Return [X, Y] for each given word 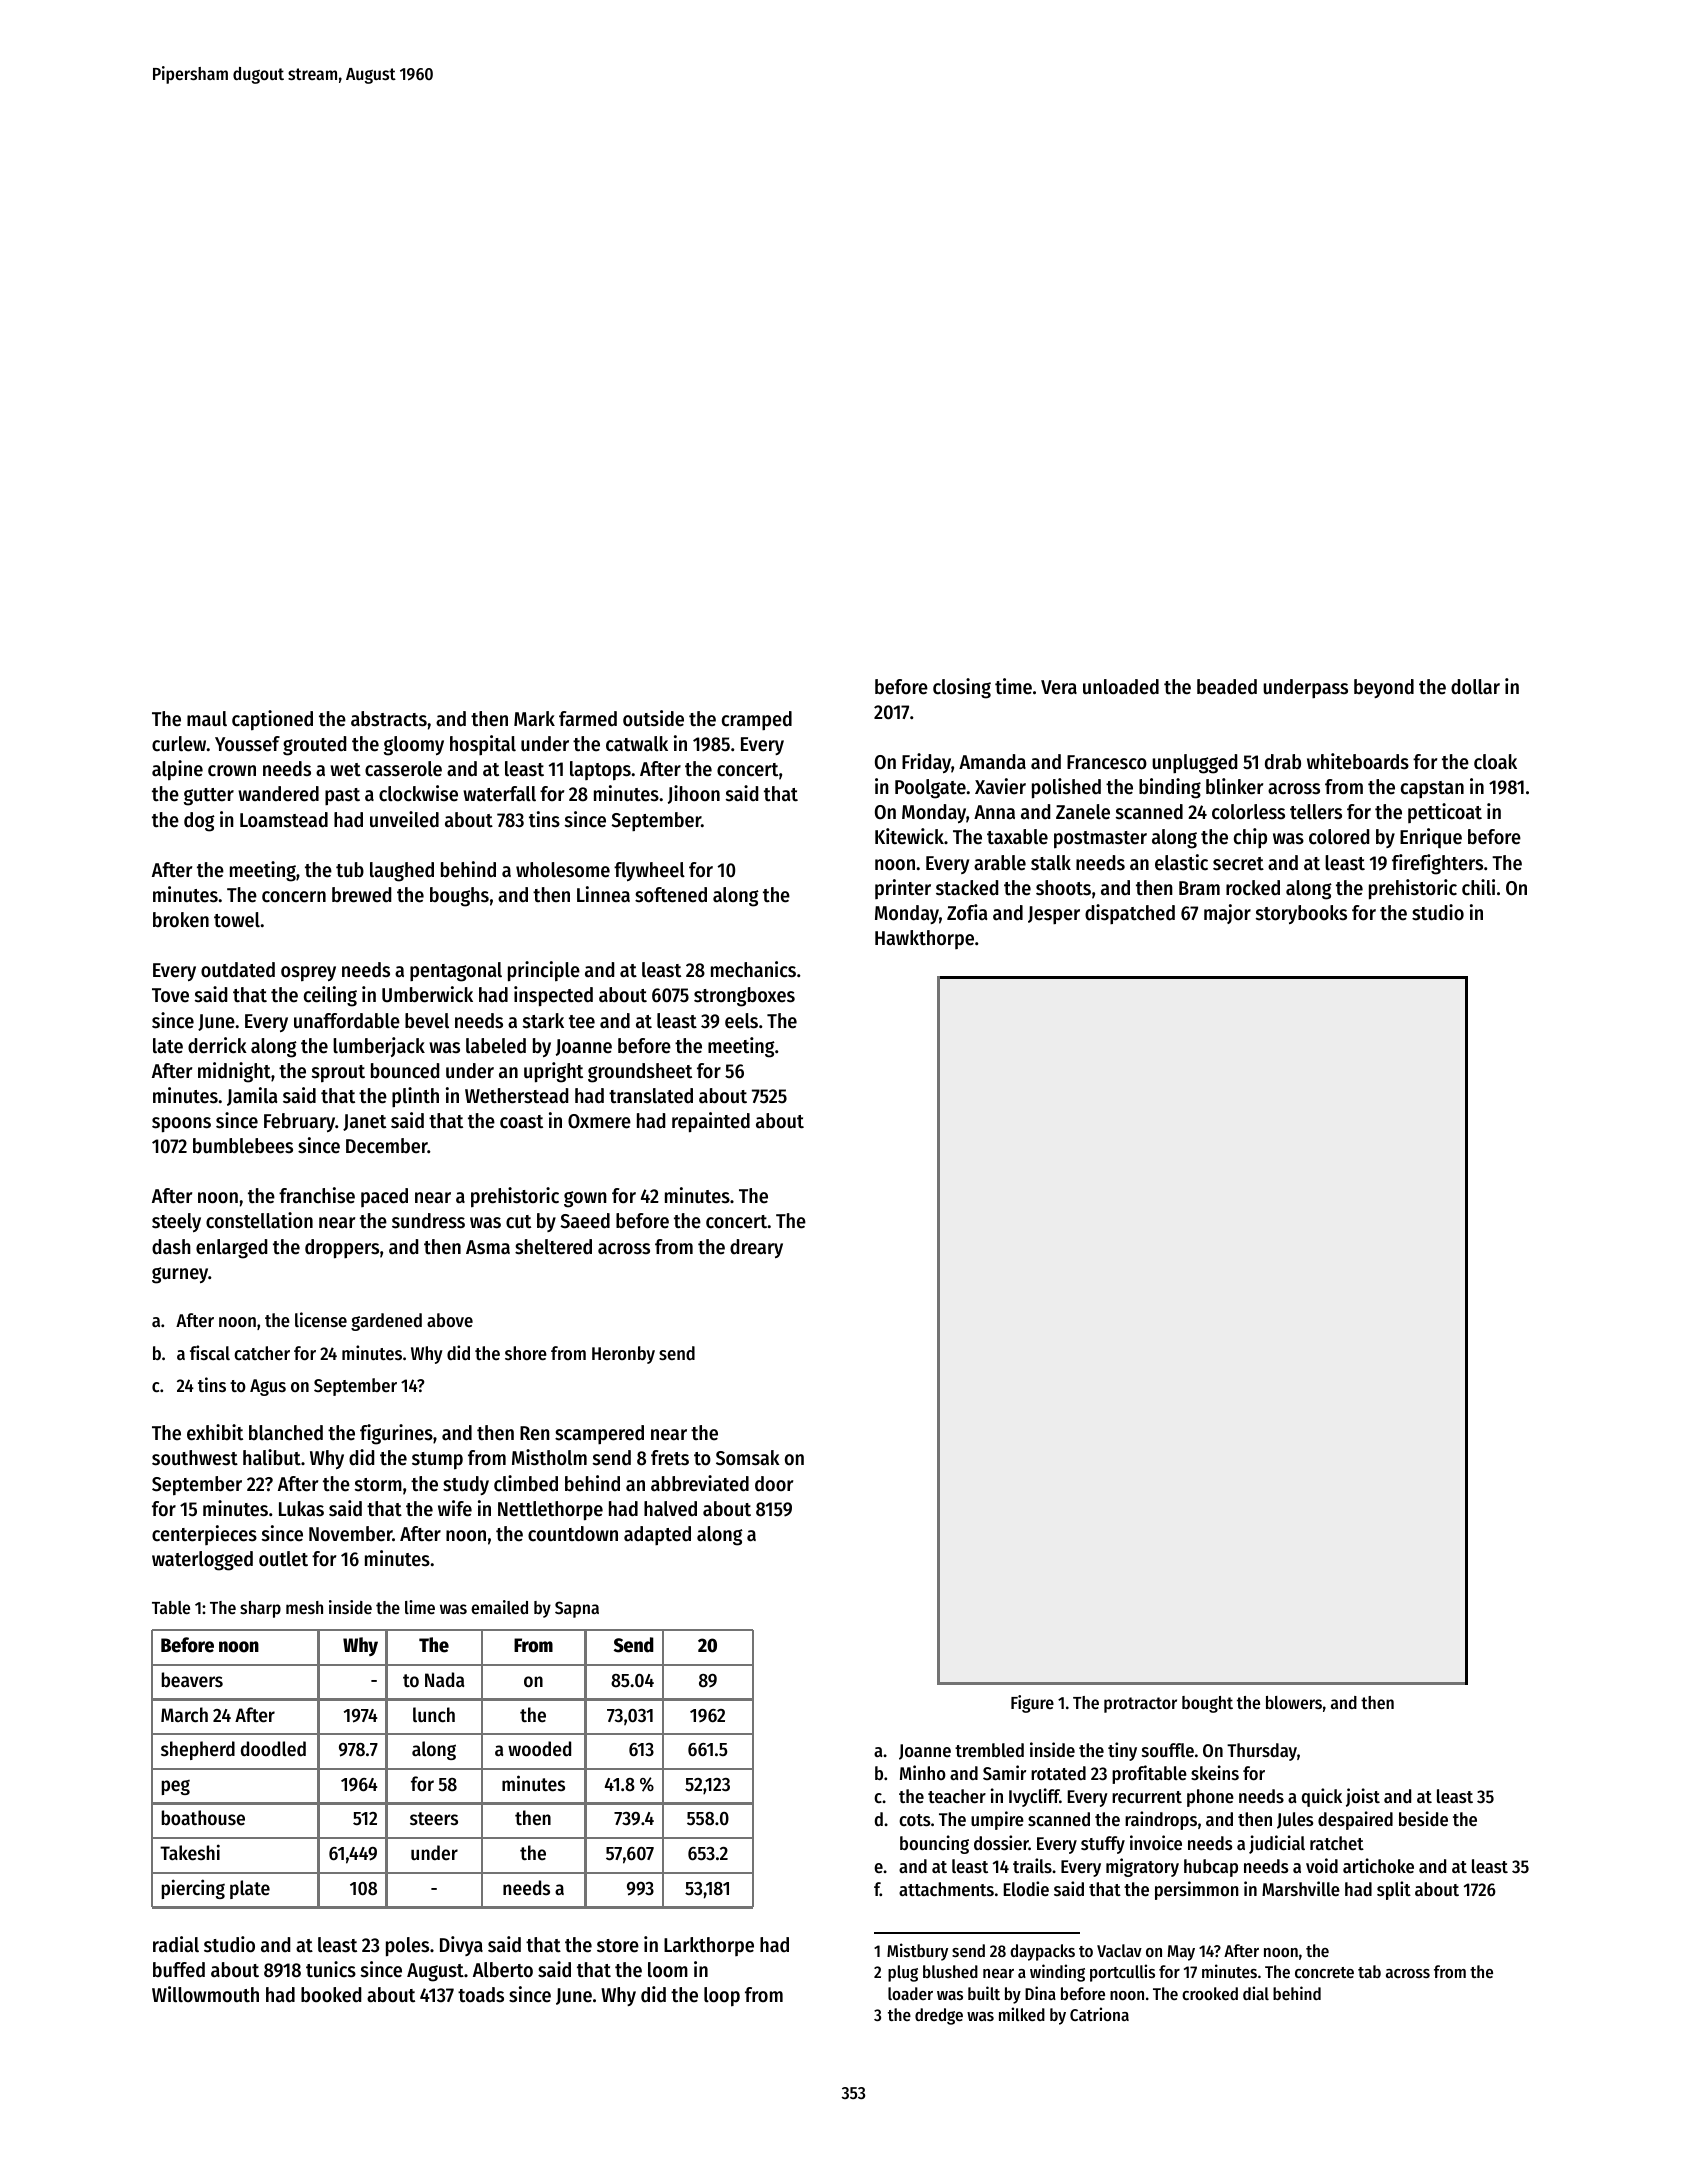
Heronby [623, 1355]
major [1227, 914]
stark [543, 1021]
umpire [997, 1820]
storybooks [1301, 914]
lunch [434, 1715]
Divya [461, 1946]
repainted [711, 1122]
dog [199, 822]
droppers [342, 1249]
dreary [756, 1248]
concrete [1324, 1972]
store [618, 1946]
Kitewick [909, 836]
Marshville [1301, 1888]
